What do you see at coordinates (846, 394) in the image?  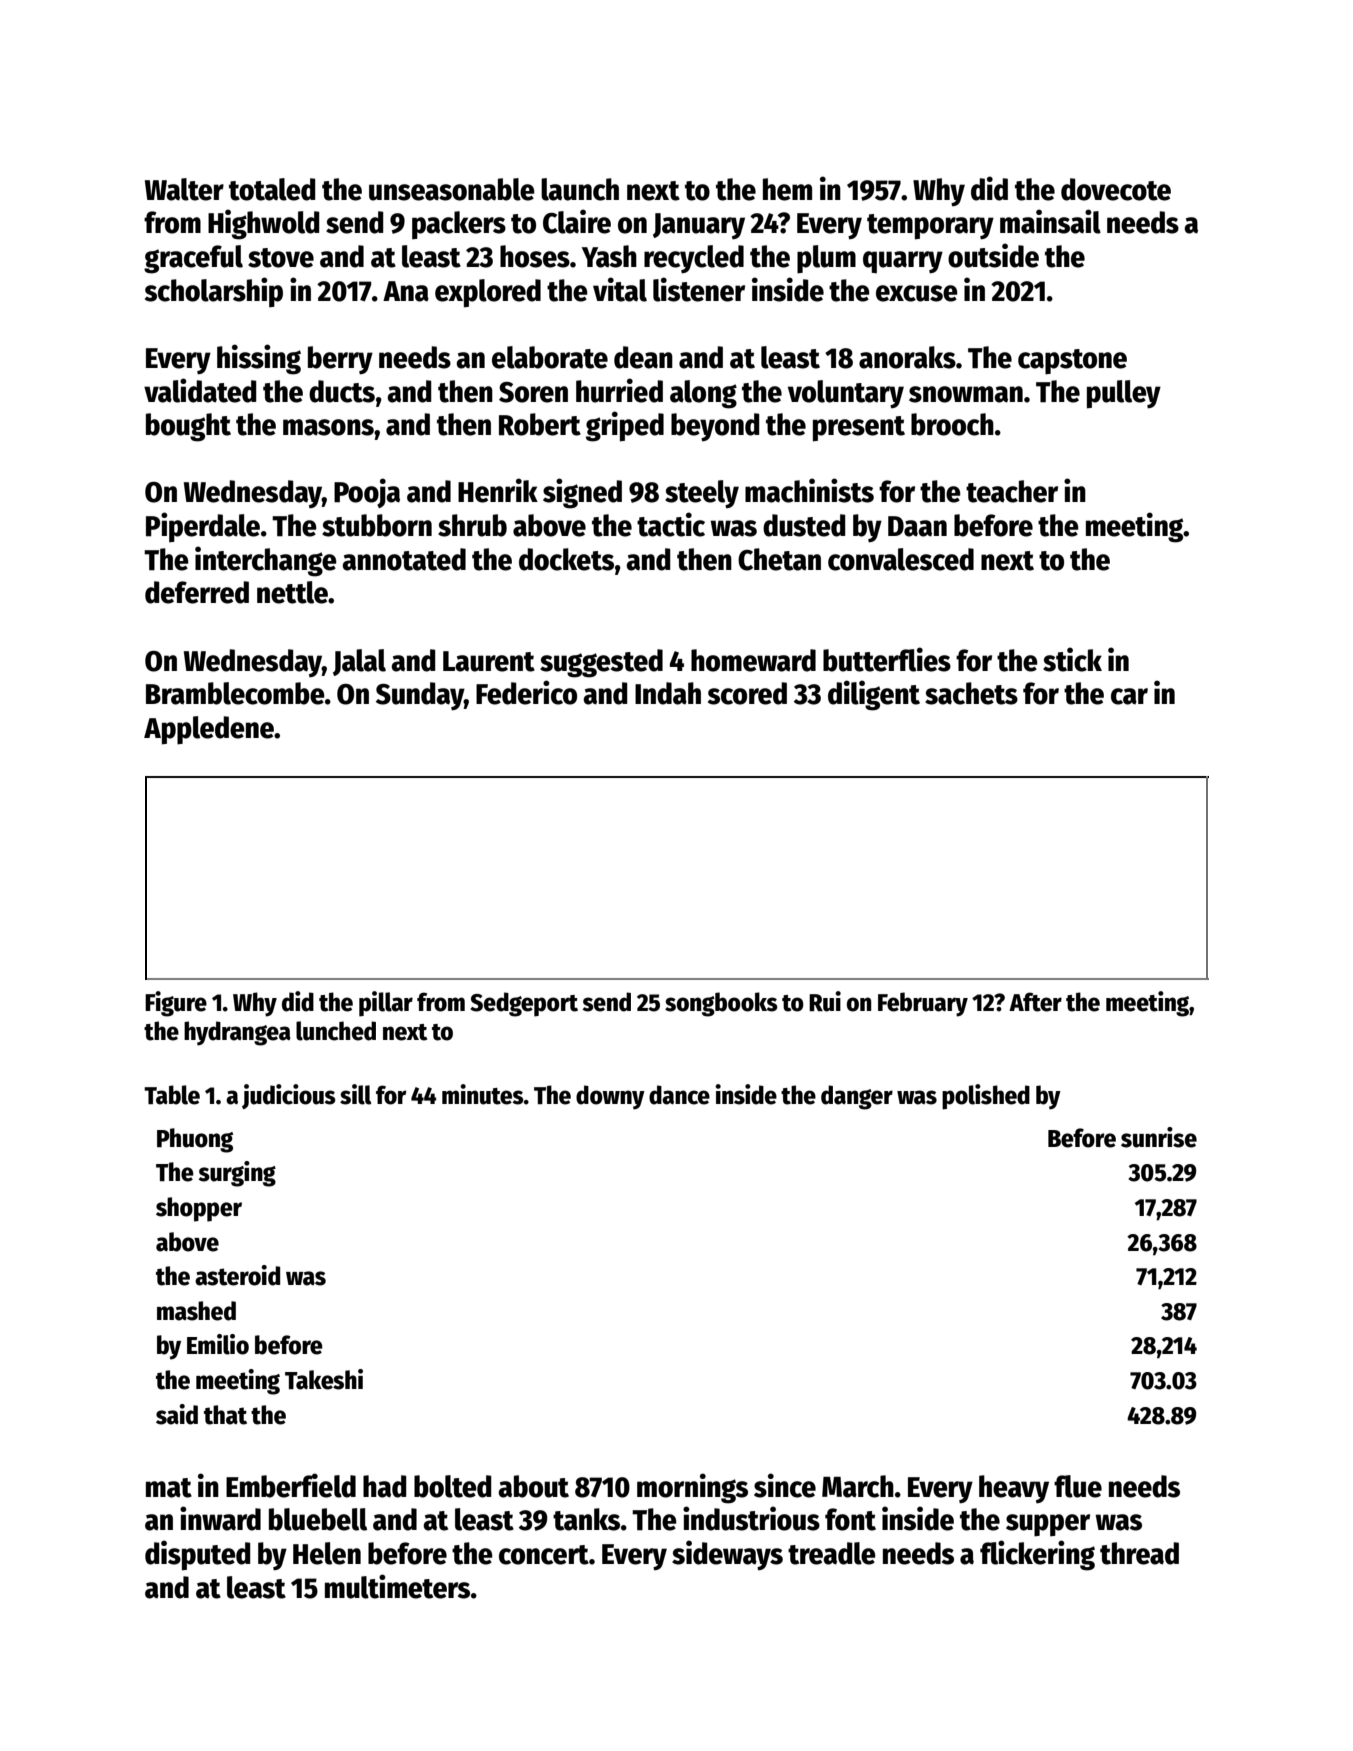 I see `voluntary` at bounding box center [846, 394].
